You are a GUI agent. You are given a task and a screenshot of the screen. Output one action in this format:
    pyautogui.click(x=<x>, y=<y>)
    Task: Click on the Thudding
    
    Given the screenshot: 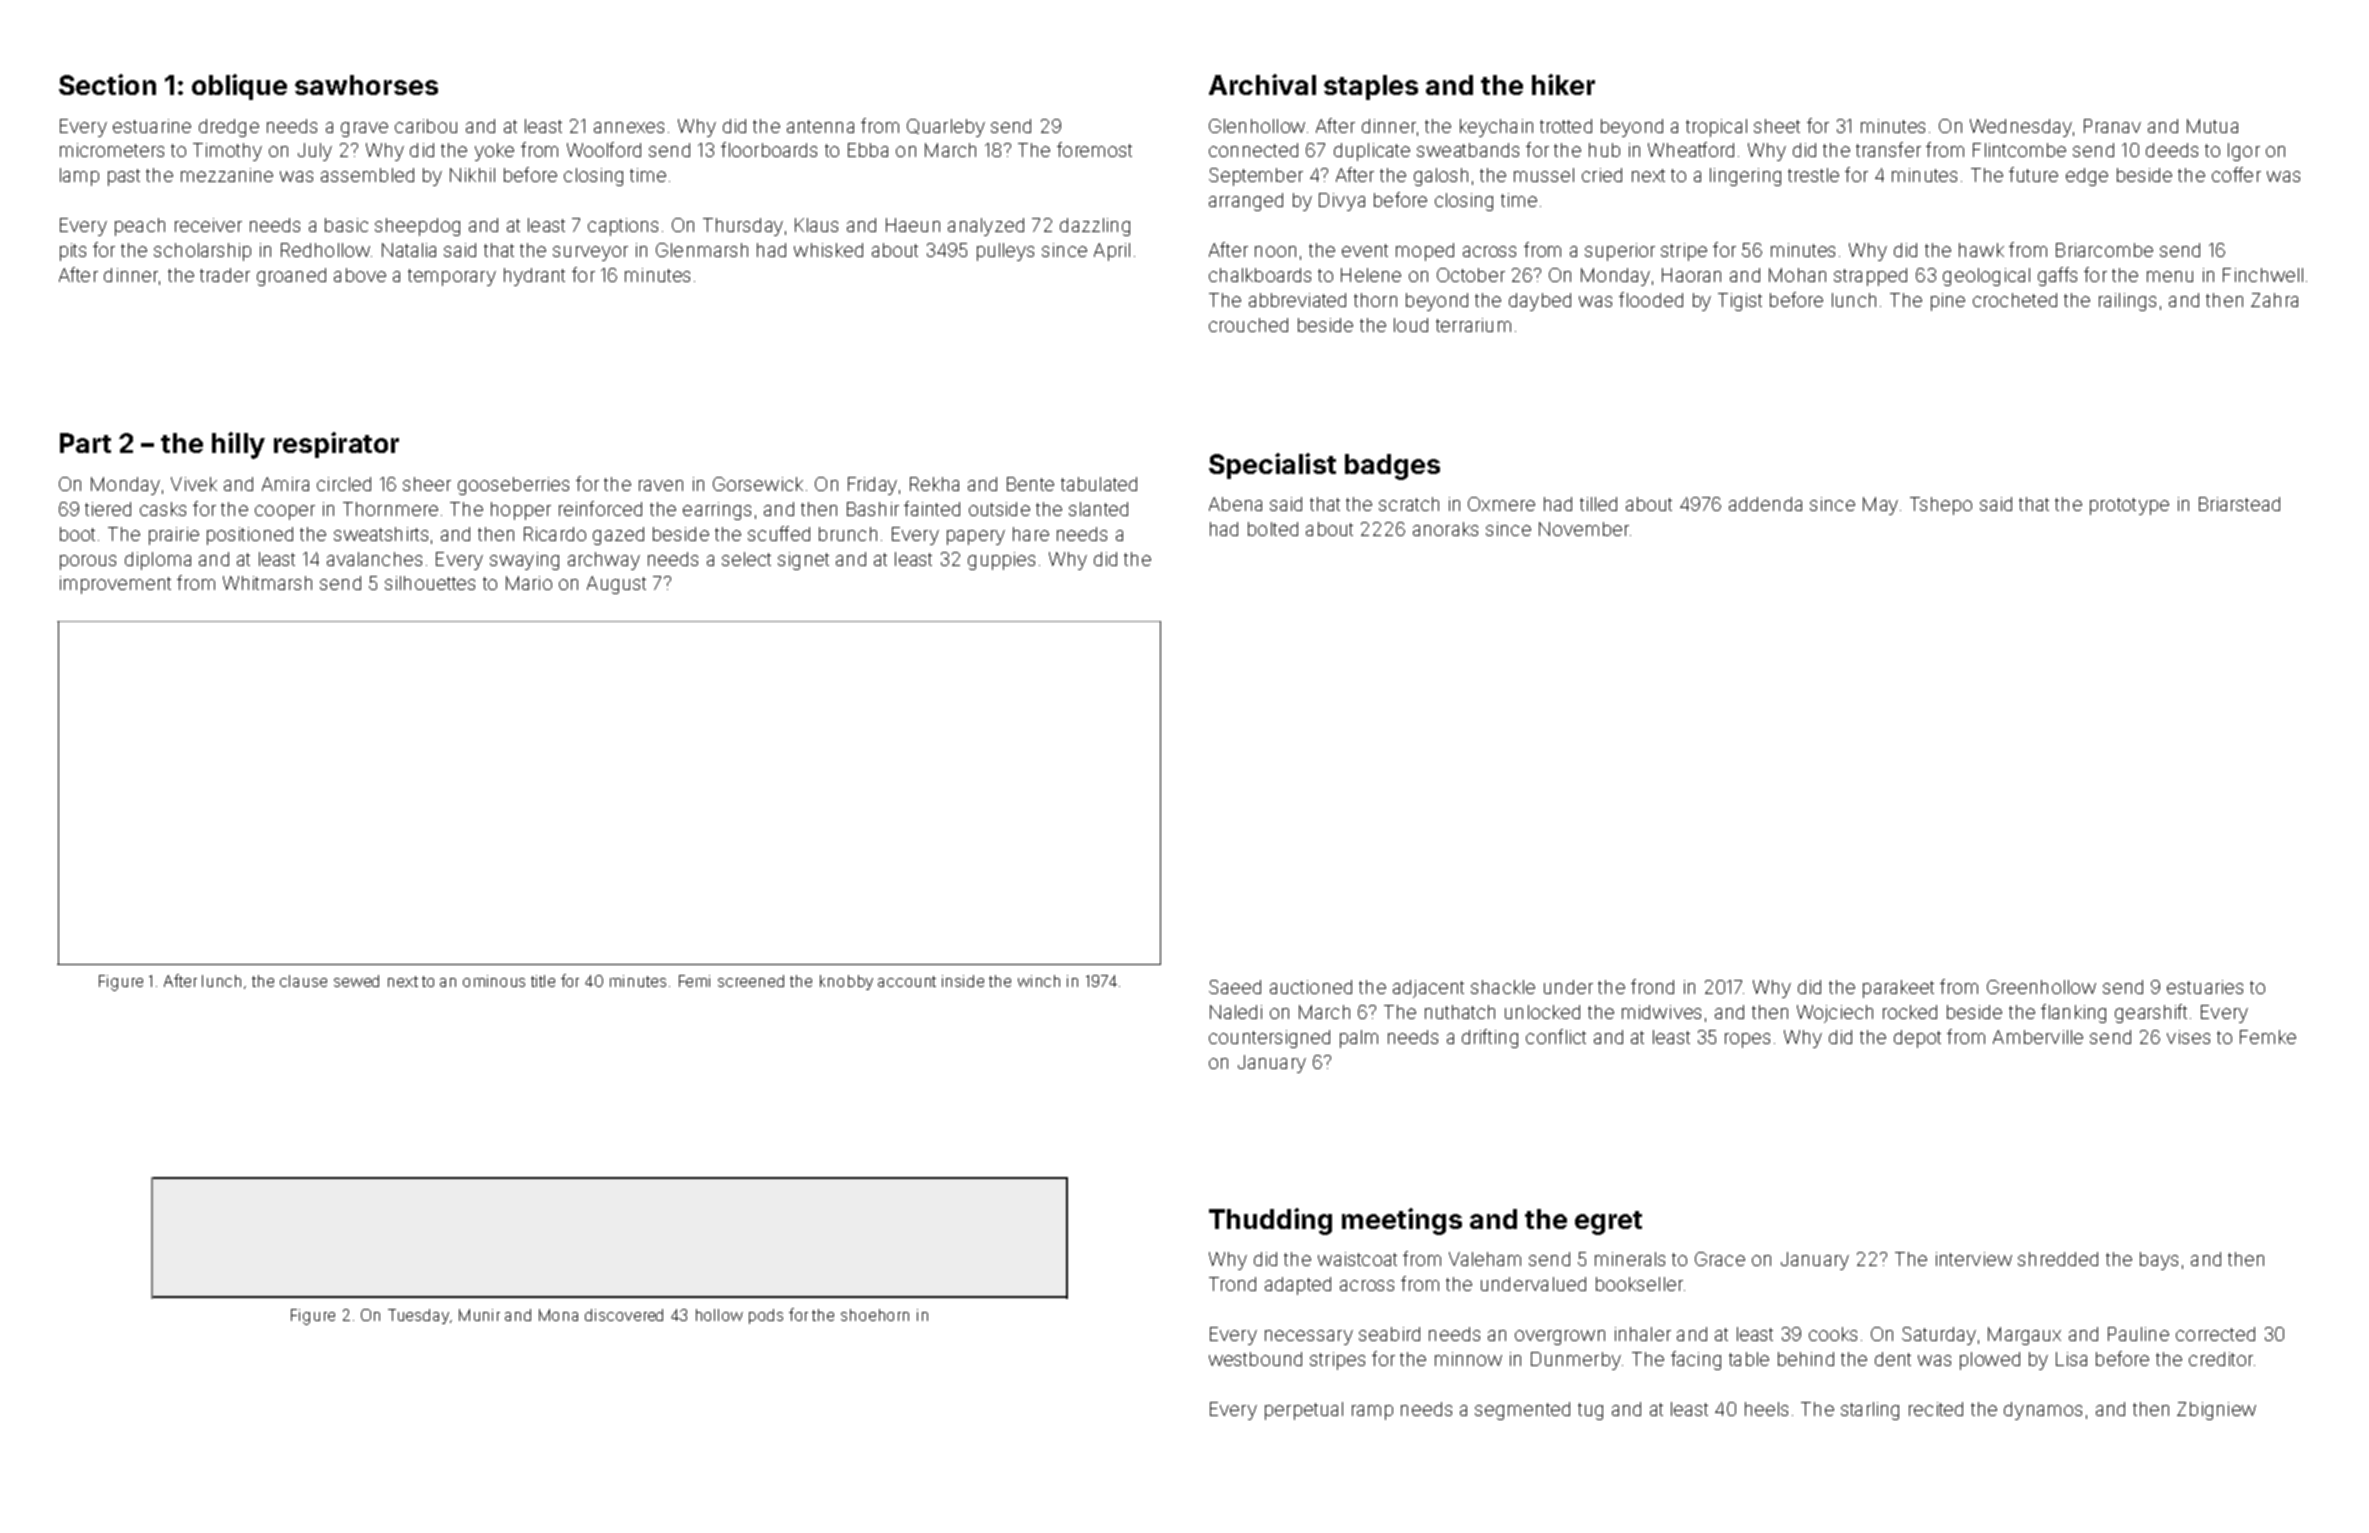 What is the action you would take?
    pyautogui.click(x=1270, y=1221)
